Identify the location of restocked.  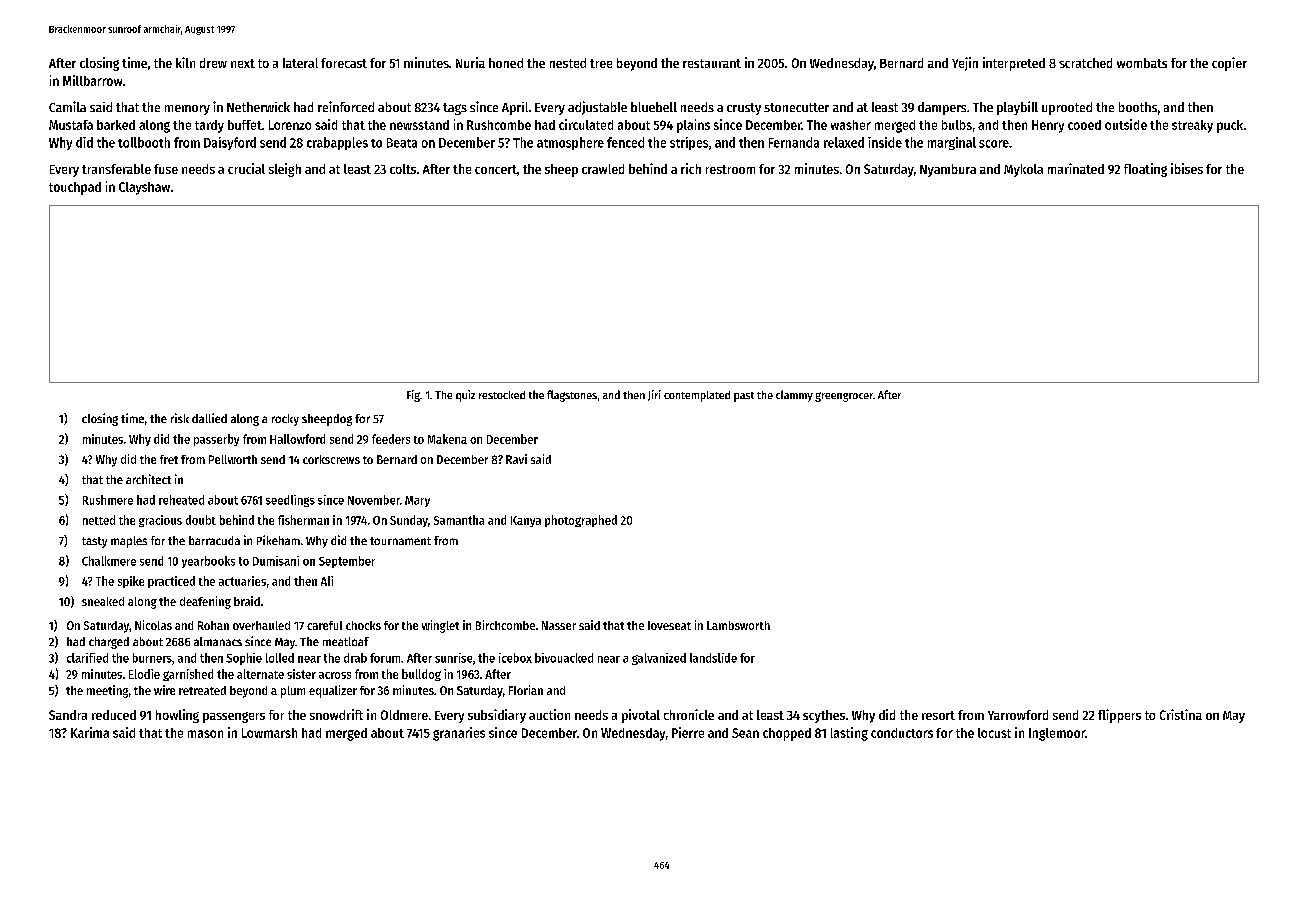
(502, 395).
